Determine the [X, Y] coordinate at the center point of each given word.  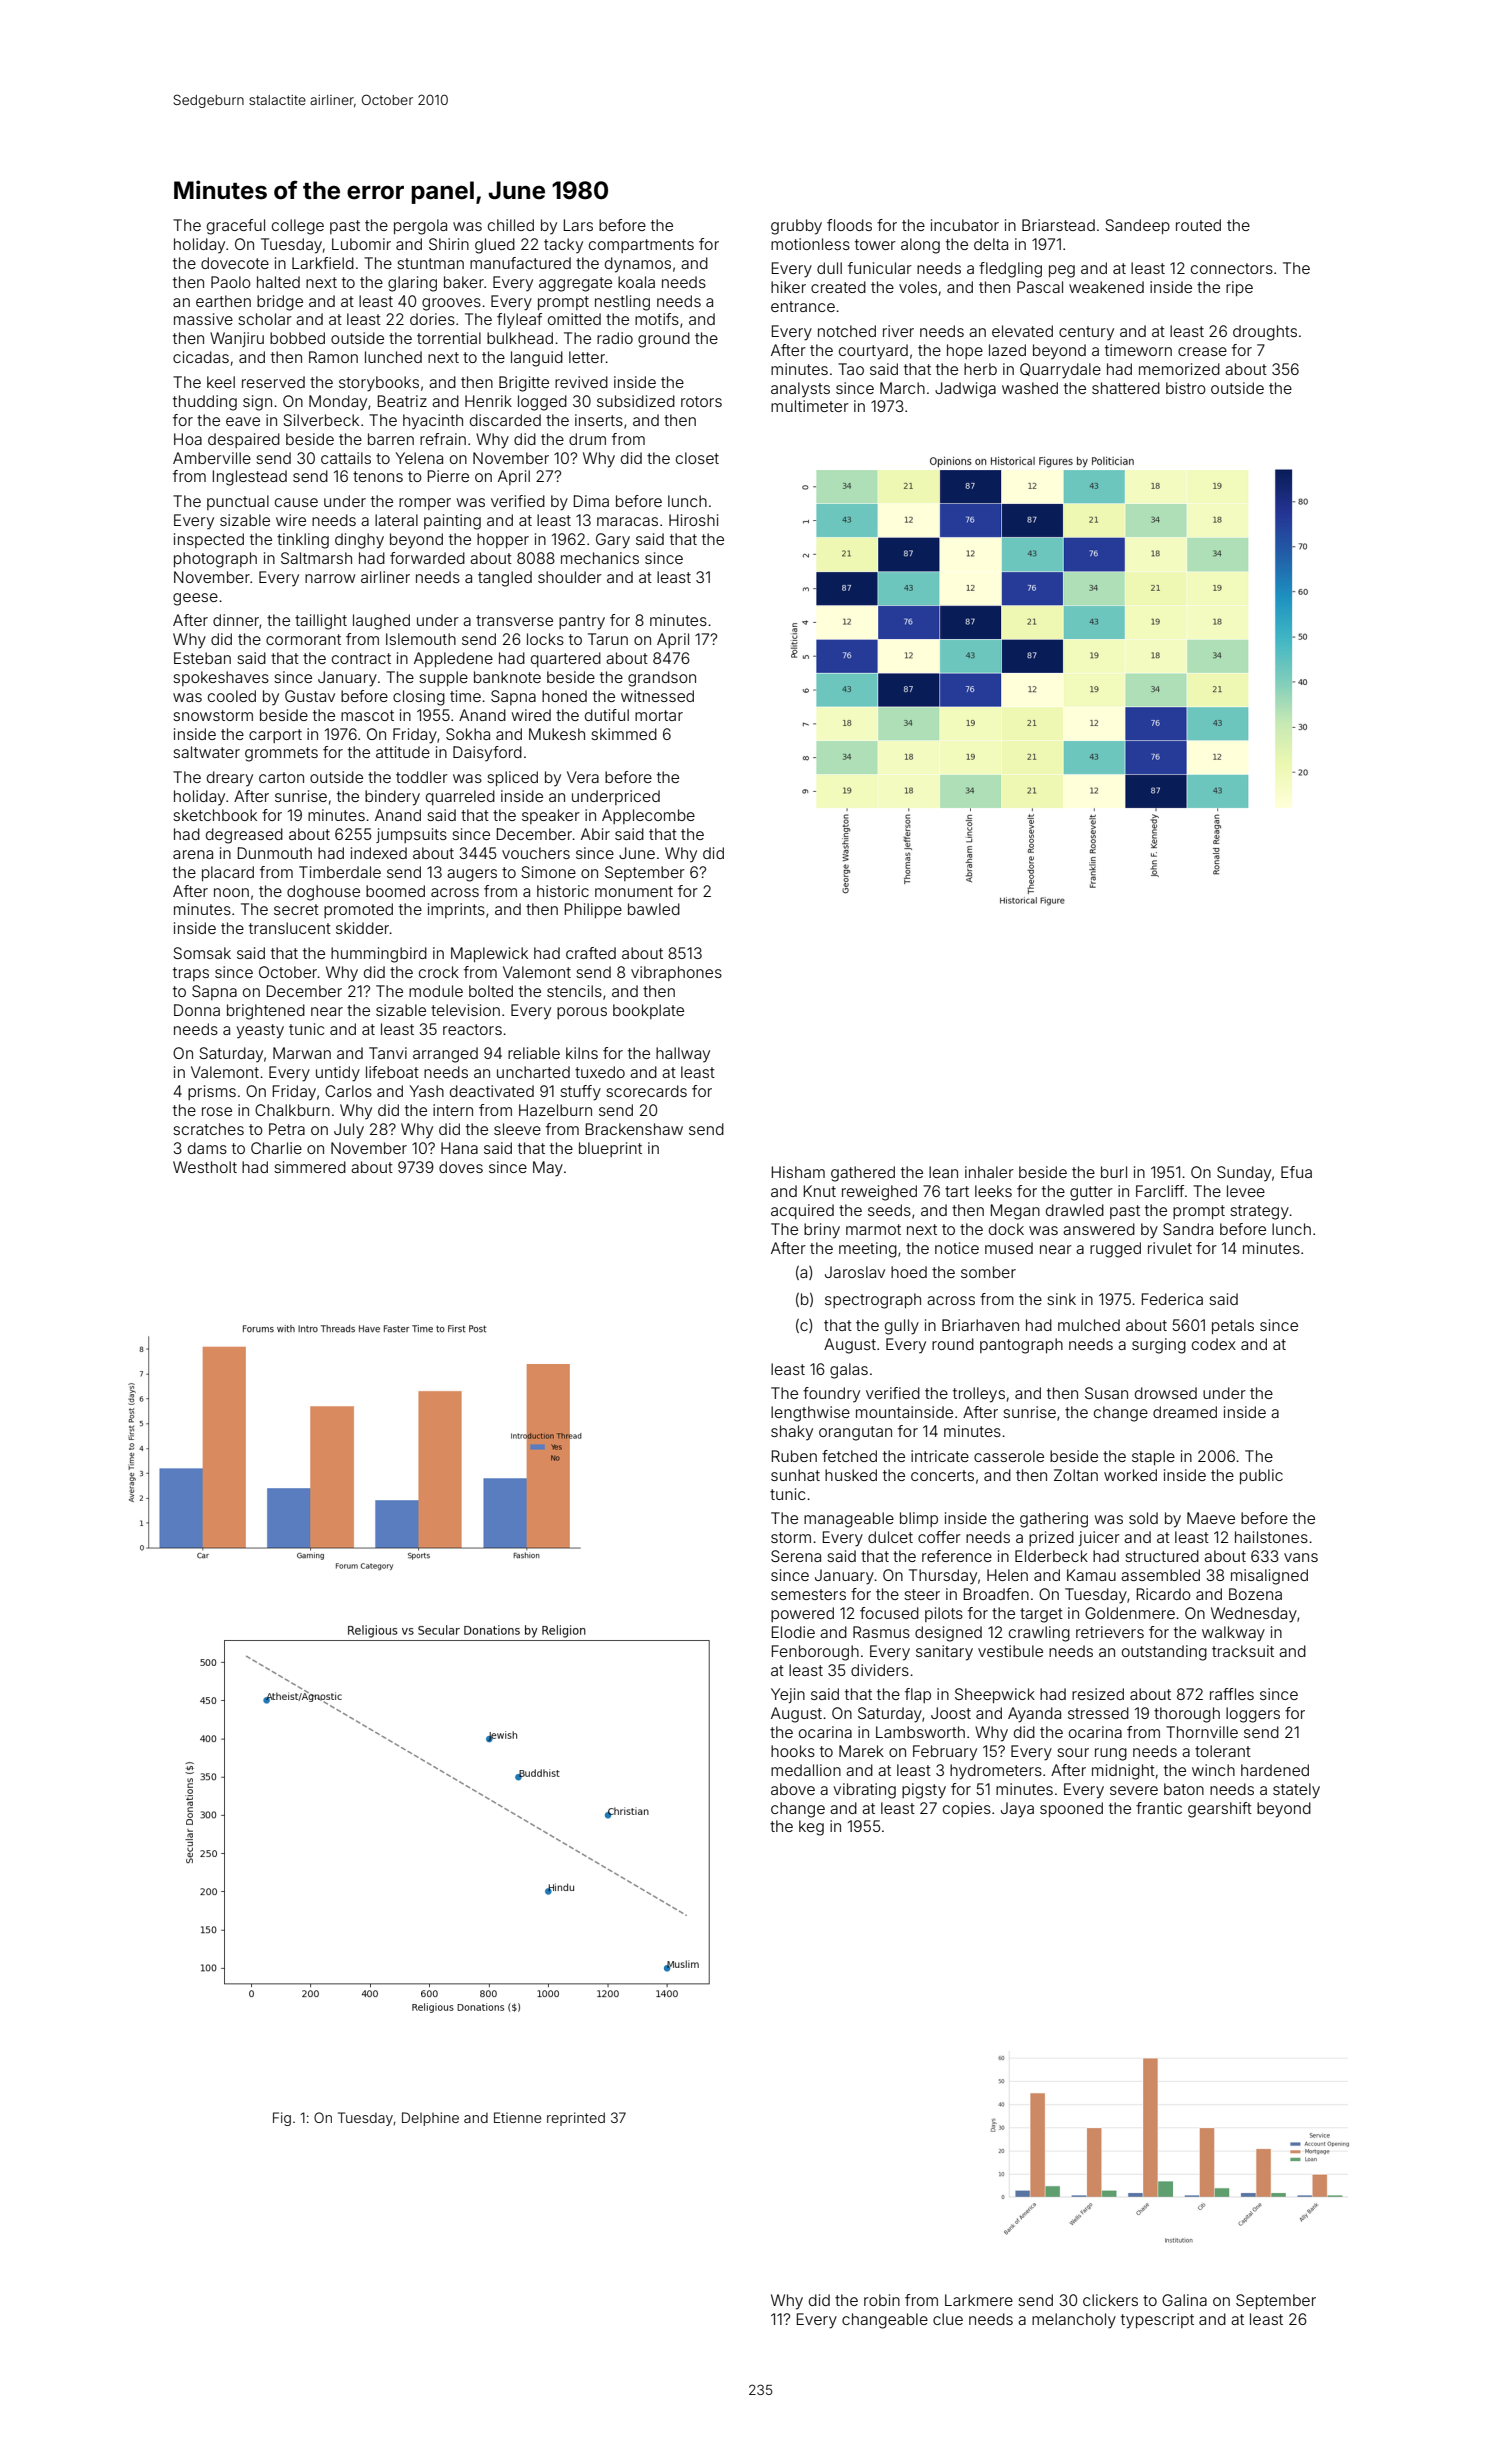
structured [1162, 1556]
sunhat [795, 1475]
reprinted [576, 2119]
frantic [1159, 1808]
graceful [236, 227]
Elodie [793, 1632]
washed [1030, 388]
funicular [880, 268]
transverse [514, 620]
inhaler [989, 1172]
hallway [683, 1055]
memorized [1179, 369]
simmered [310, 1167]
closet [697, 458]
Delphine [430, 2119]
